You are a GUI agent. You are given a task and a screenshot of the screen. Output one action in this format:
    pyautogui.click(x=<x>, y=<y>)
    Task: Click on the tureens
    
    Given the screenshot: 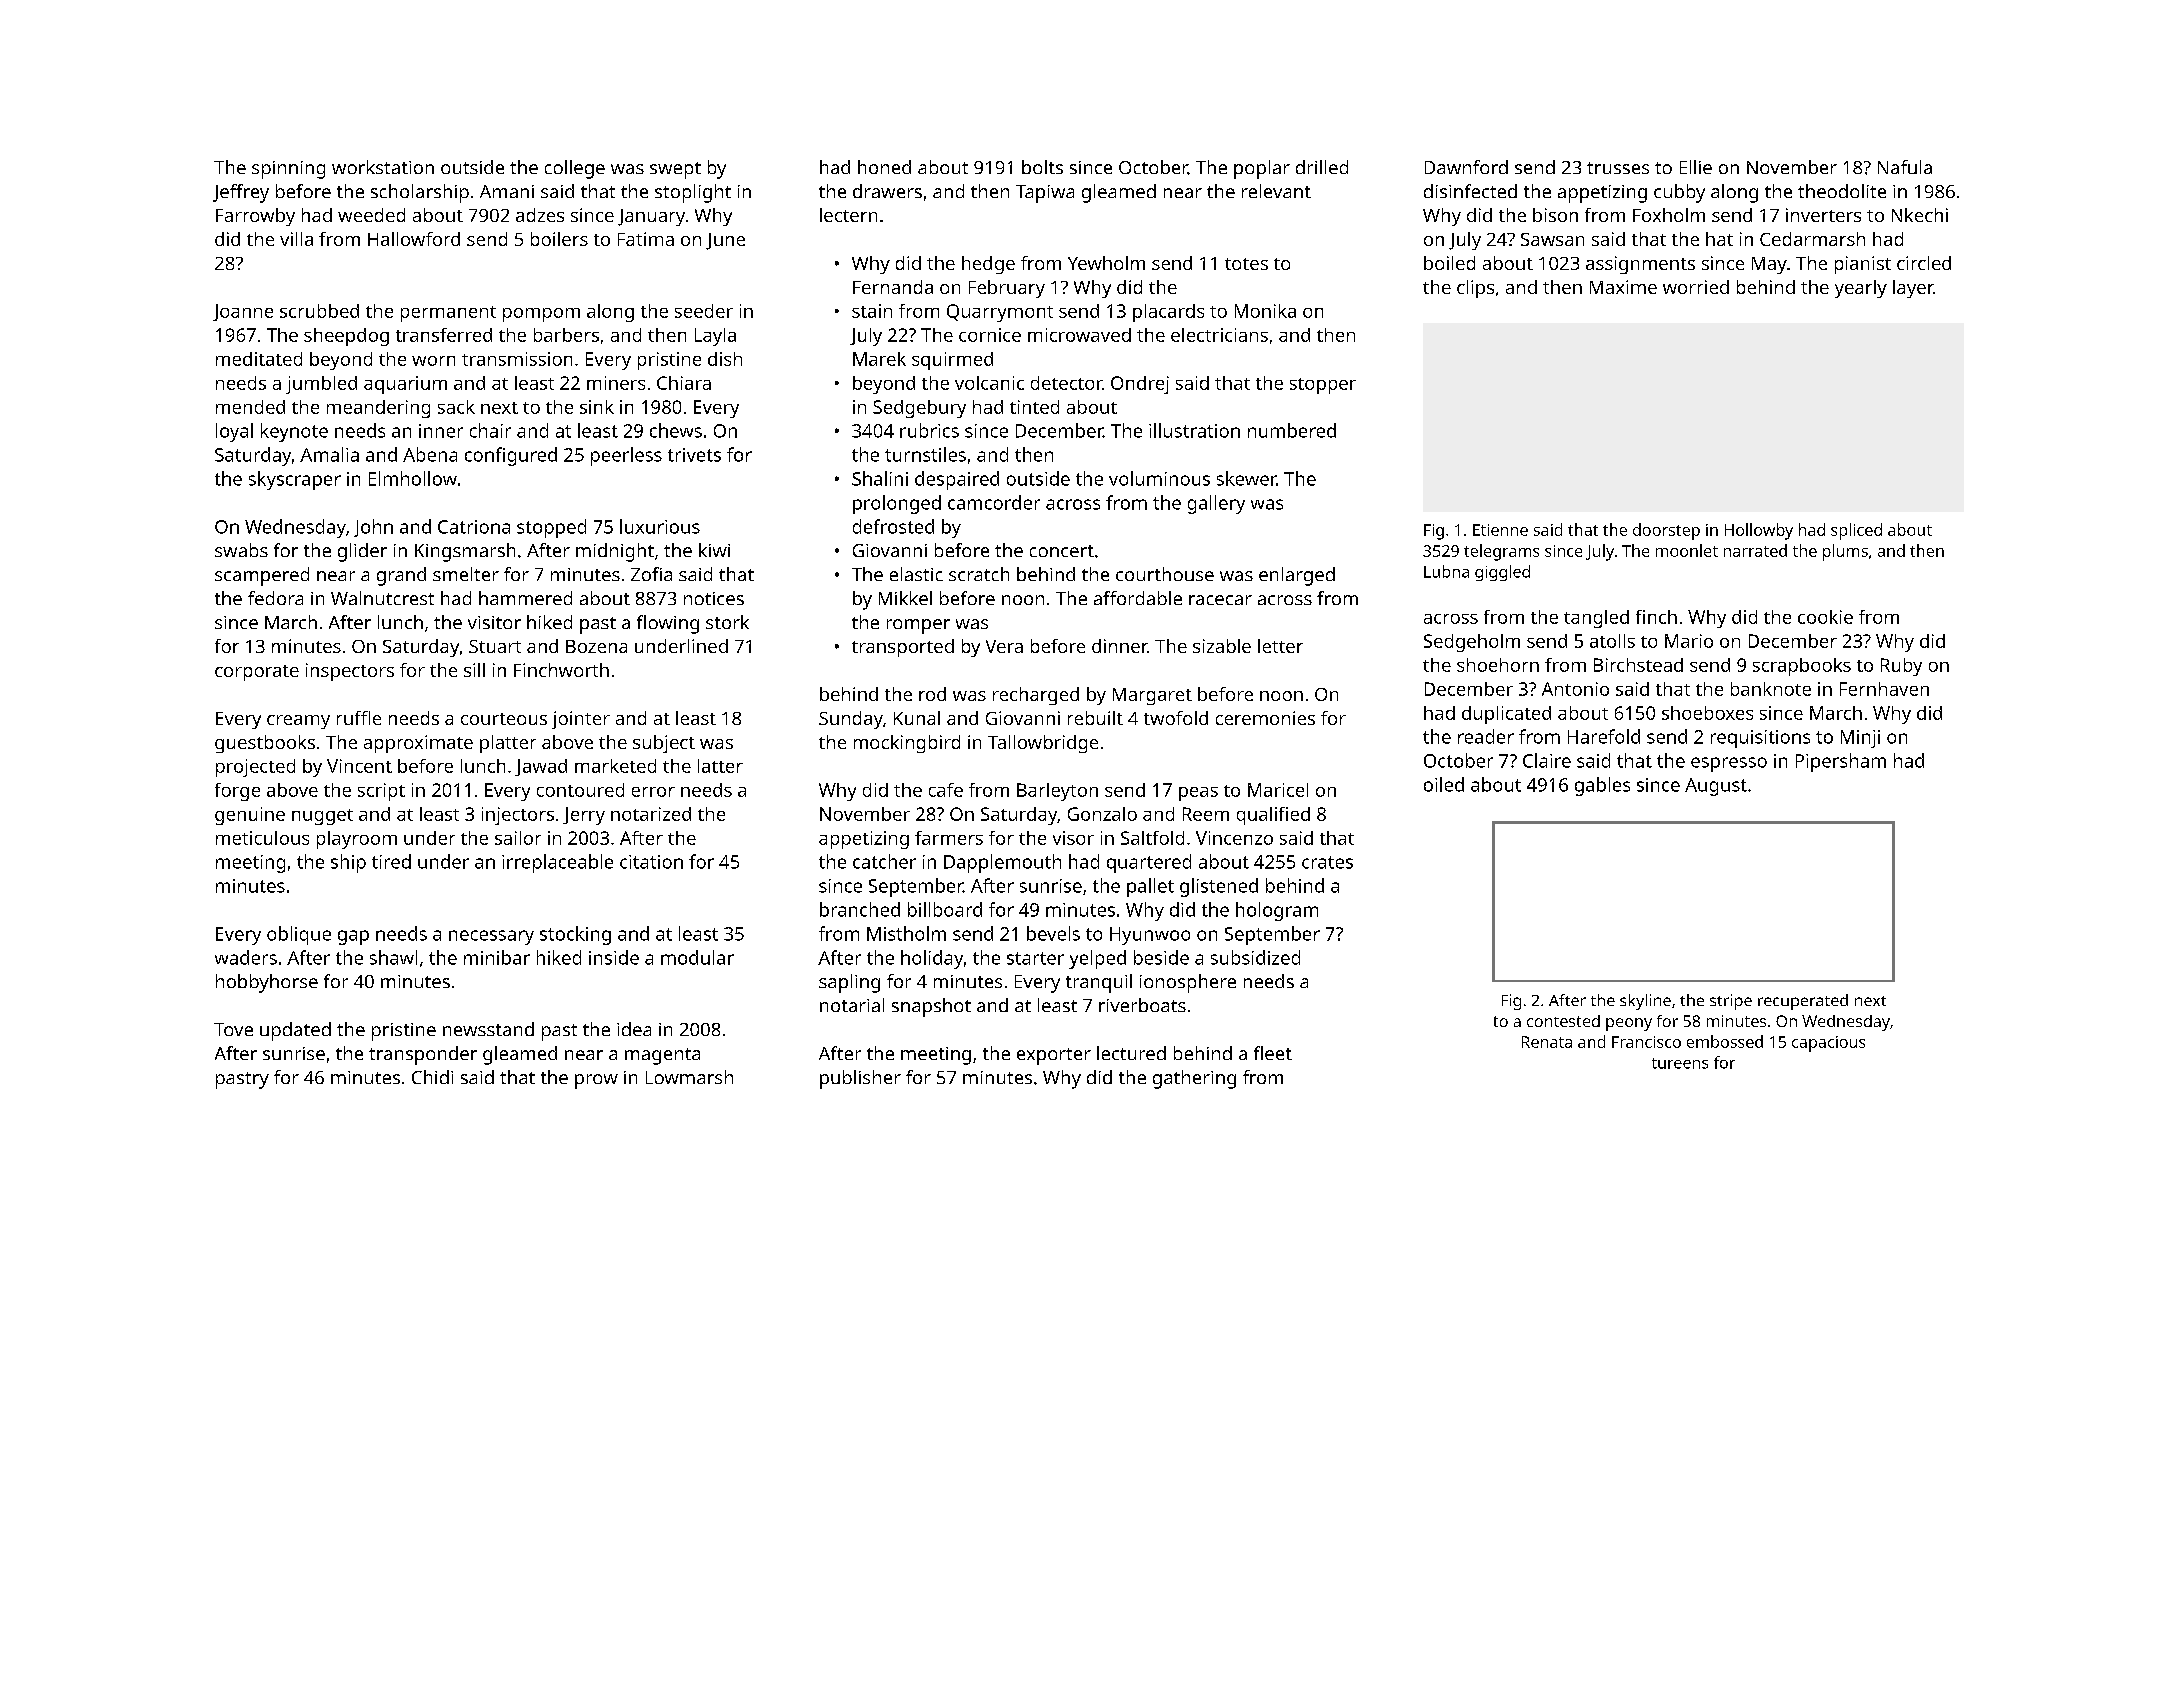 What is the action you would take?
    pyautogui.click(x=1680, y=1063)
